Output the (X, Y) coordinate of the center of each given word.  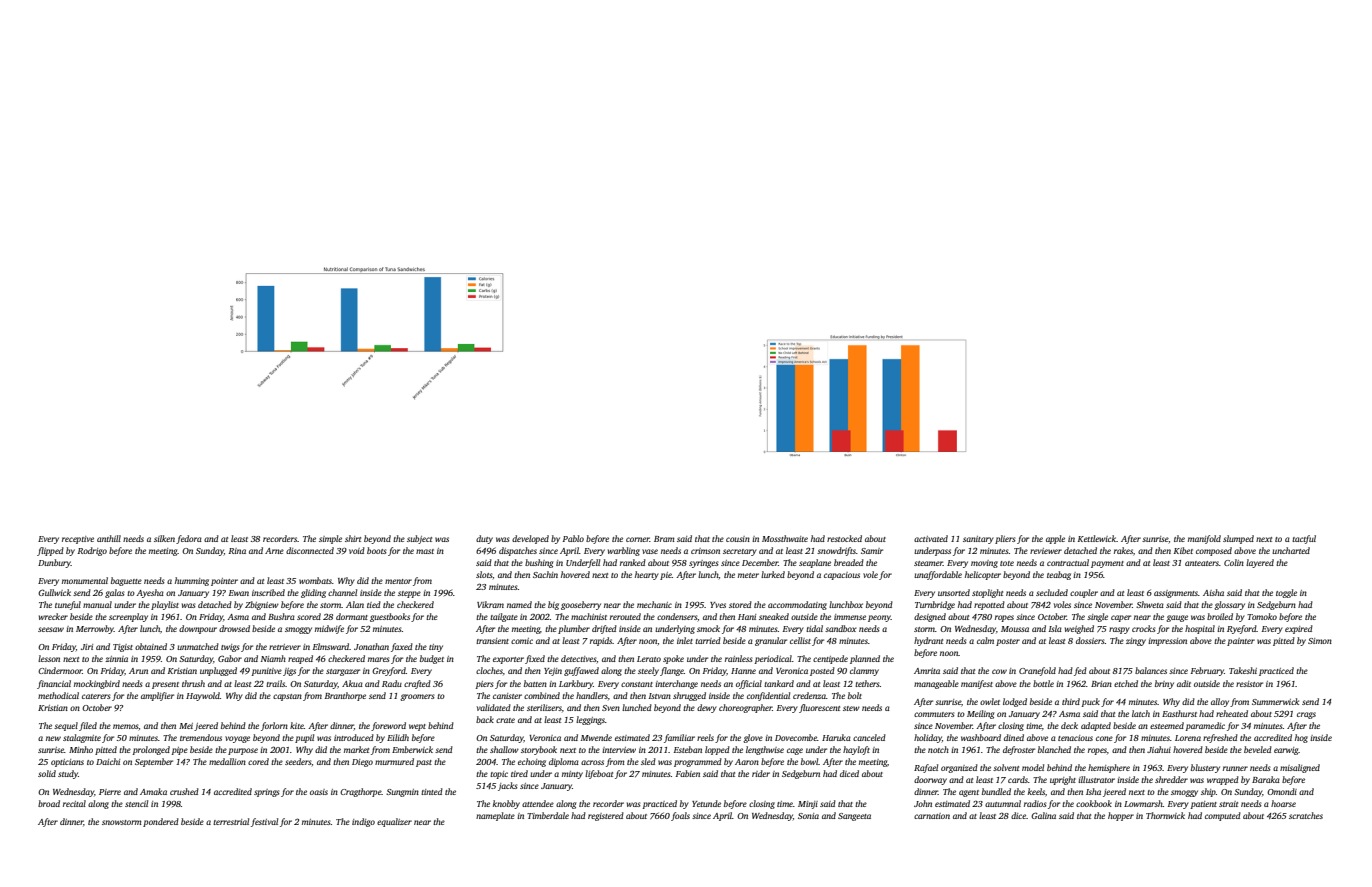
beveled (1258, 749)
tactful (1304, 539)
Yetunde (706, 803)
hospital (1200, 629)
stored (740, 604)
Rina (237, 551)
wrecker (53, 616)
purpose (243, 751)
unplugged (218, 671)
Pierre (110, 792)
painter (1241, 642)
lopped (717, 750)
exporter (508, 660)
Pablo (573, 538)
